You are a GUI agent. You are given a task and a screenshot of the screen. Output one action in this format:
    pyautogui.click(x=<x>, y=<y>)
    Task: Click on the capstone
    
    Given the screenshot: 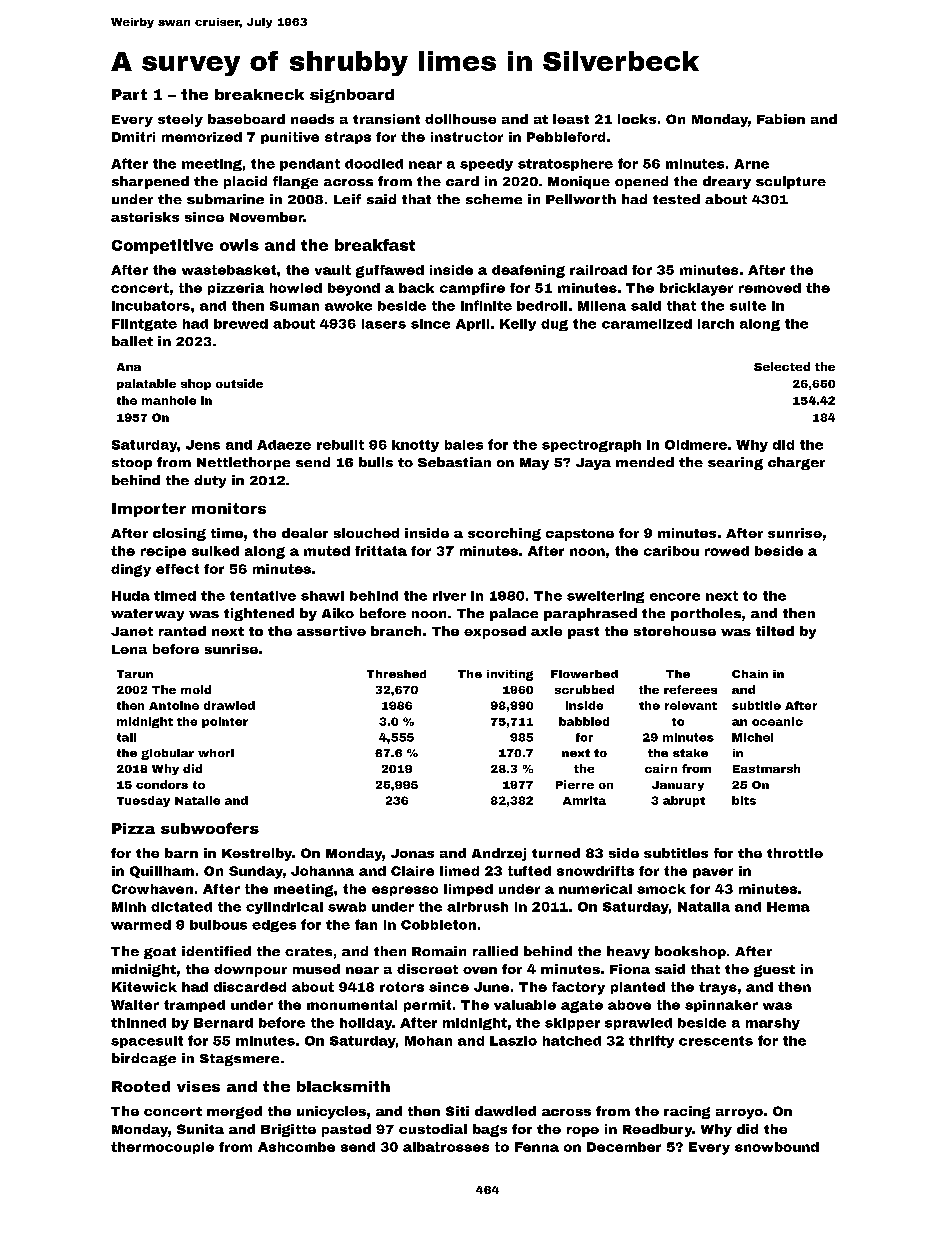 What is the action you would take?
    pyautogui.click(x=580, y=535)
